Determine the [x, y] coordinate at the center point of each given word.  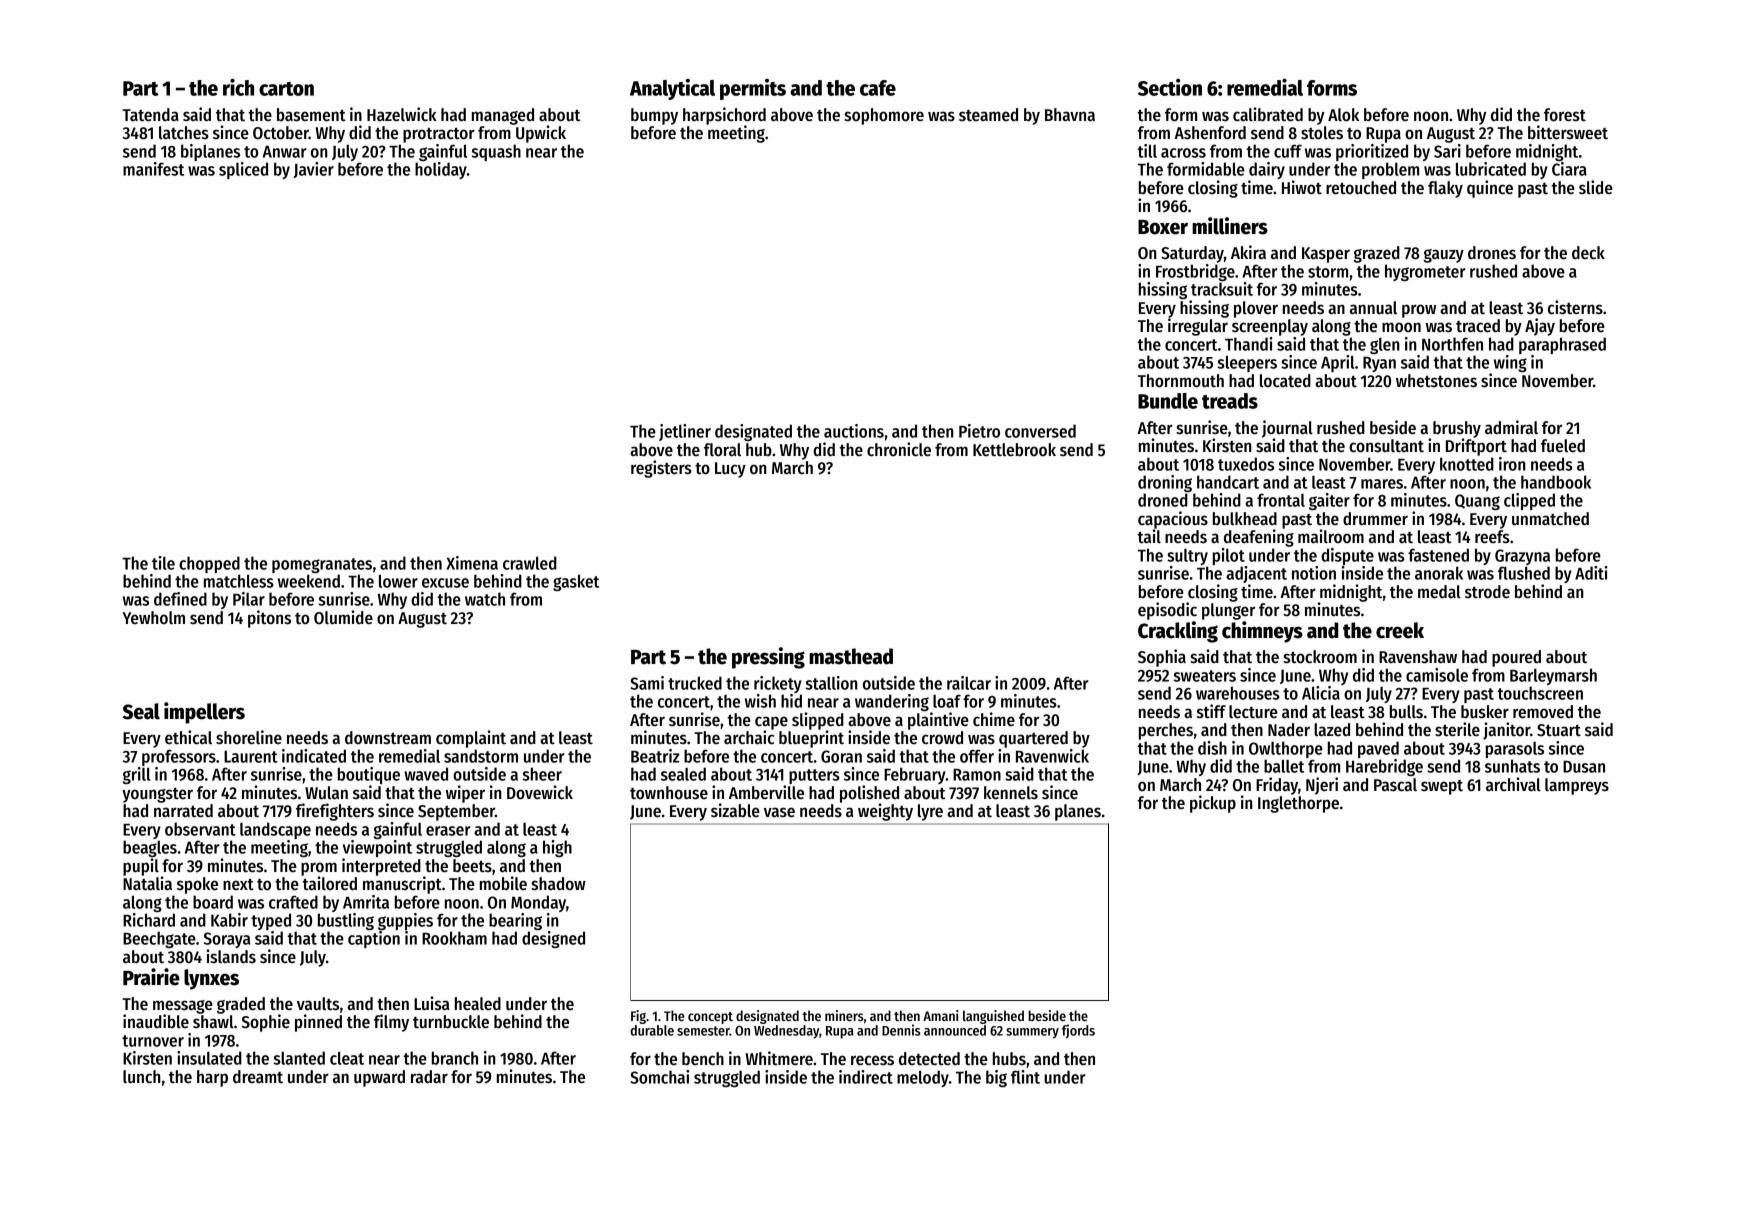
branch [455, 1058]
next [238, 885]
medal [1439, 592]
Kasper [1326, 255]
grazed [1376, 254]
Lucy [730, 470]
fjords [1078, 1031]
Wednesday [786, 1032]
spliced [243, 170]
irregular [1198, 327]
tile [163, 563]
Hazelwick [402, 114]
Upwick [541, 134]
